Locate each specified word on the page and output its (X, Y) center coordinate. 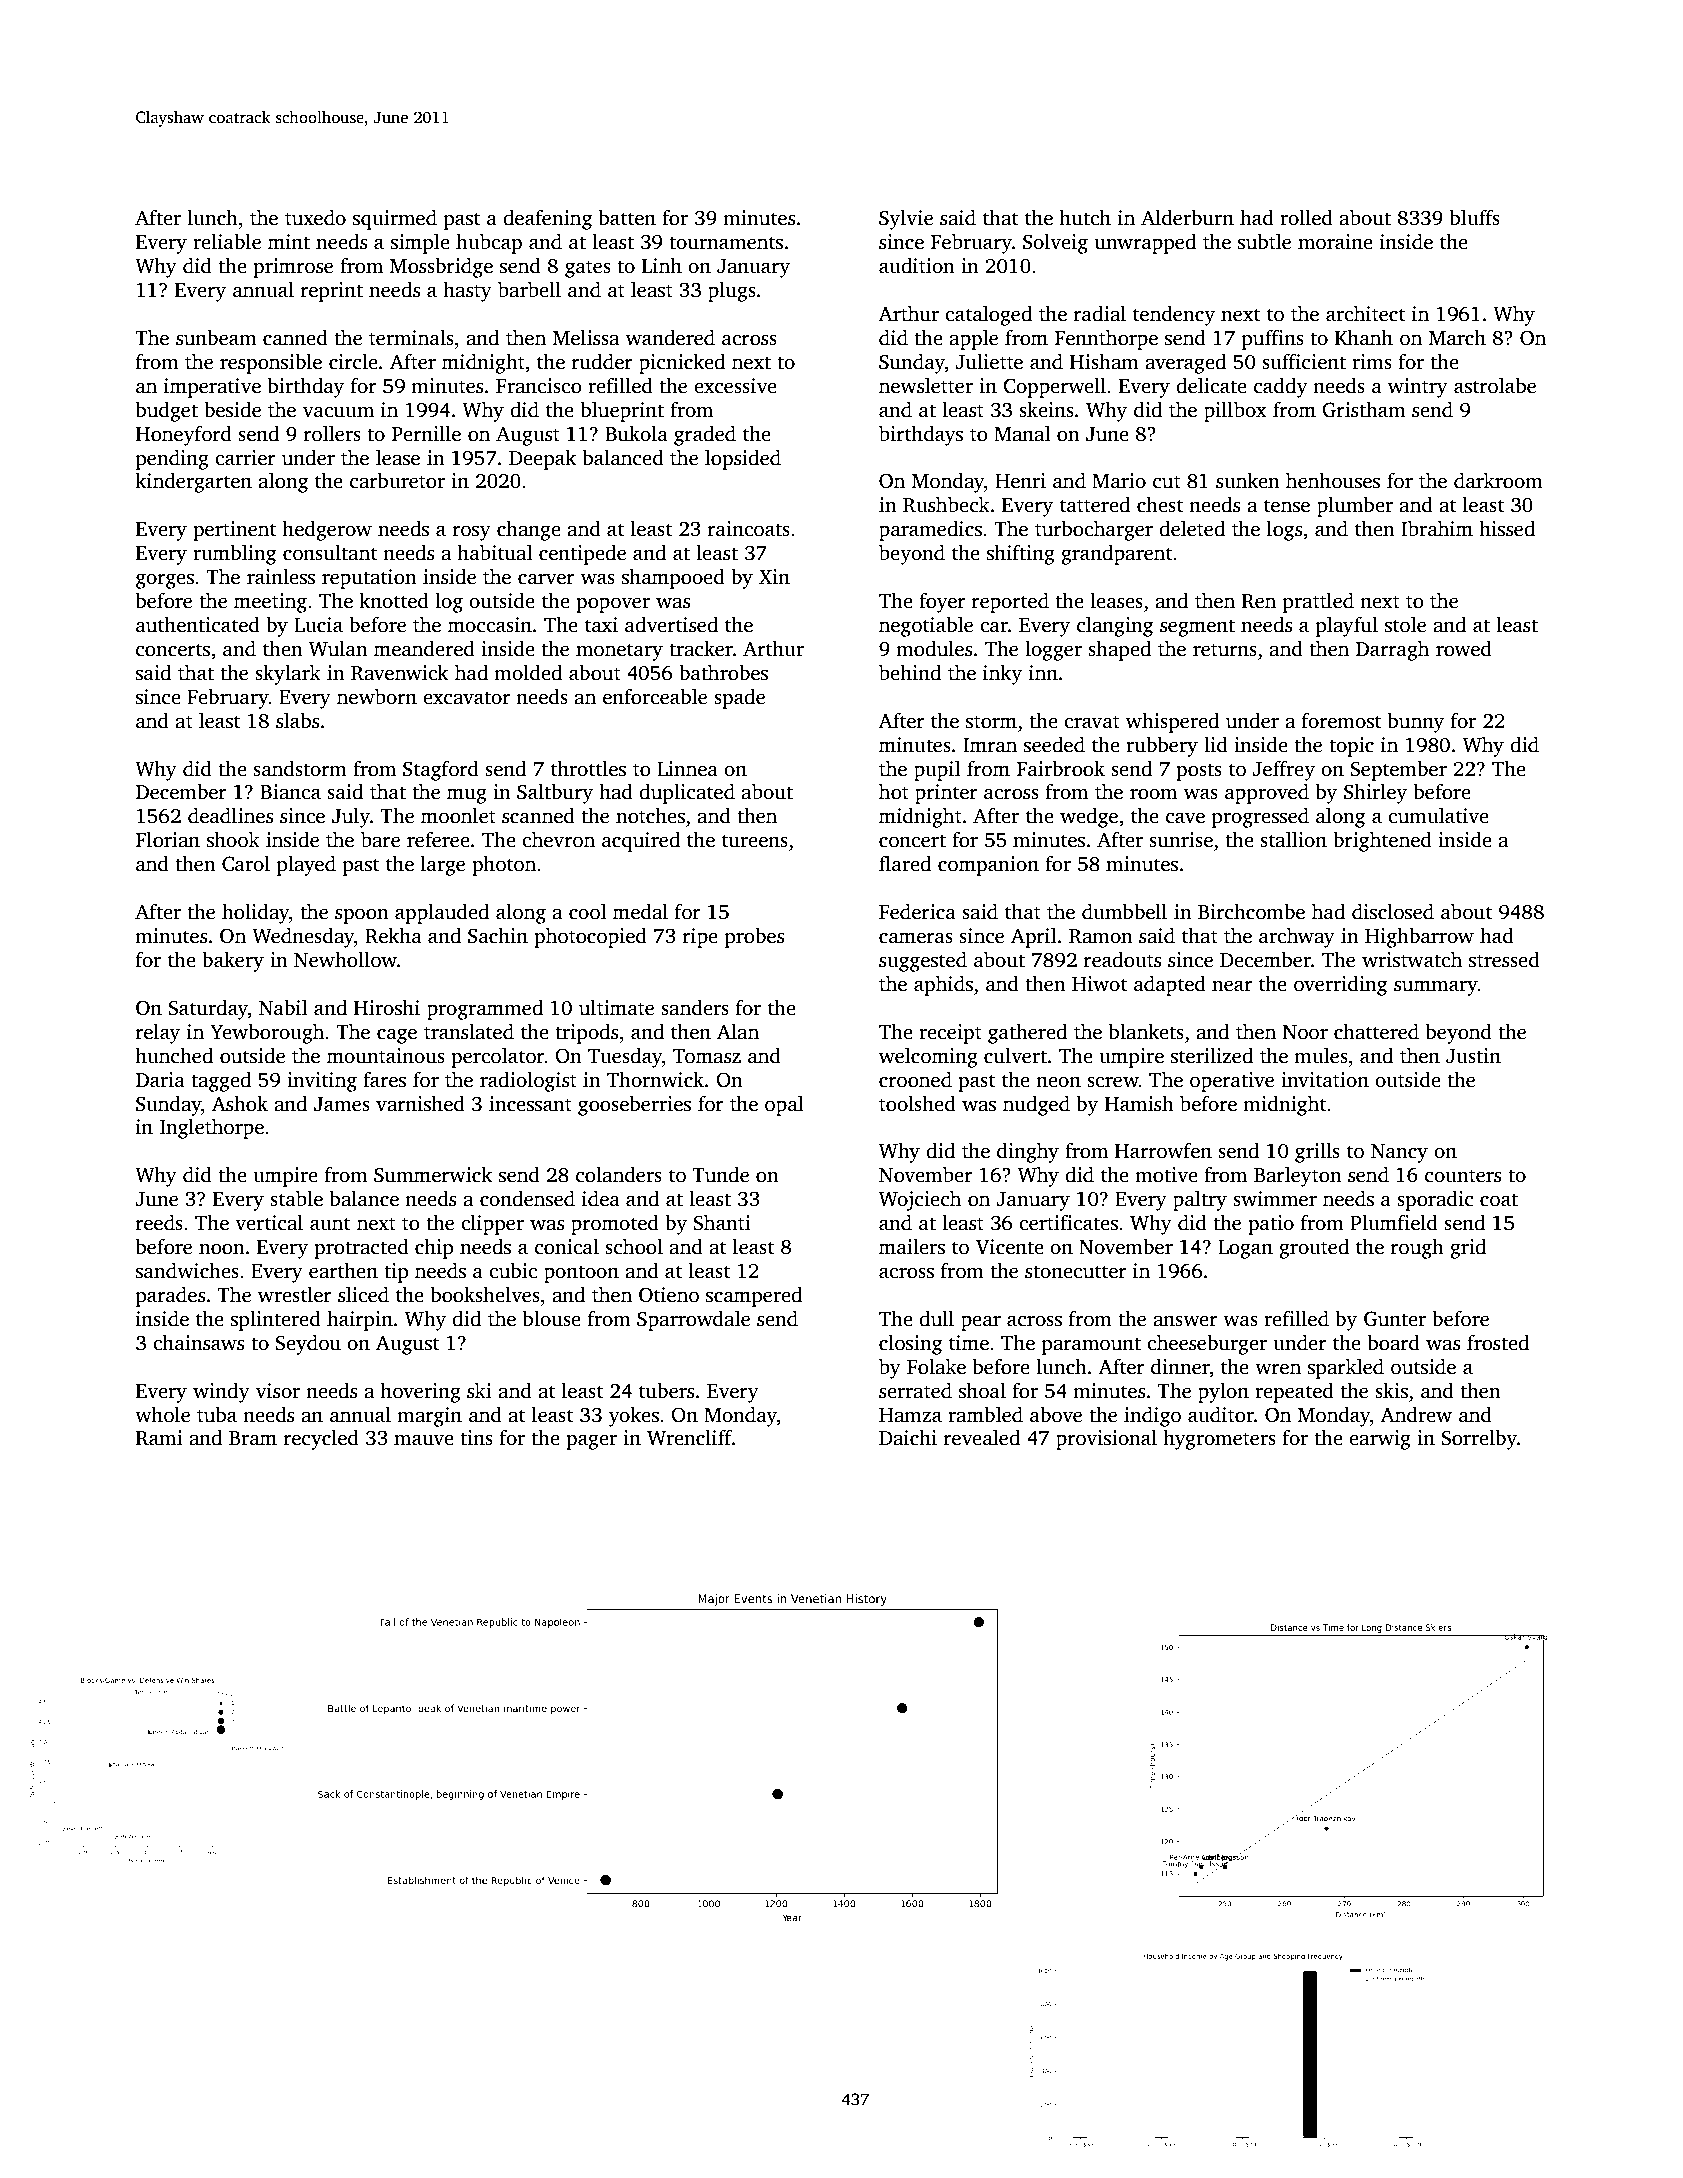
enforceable (655, 696)
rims (1372, 362)
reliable (227, 241)
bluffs (1474, 217)
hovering (420, 1392)
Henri (1020, 481)
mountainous (386, 1056)
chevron (558, 839)
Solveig (1055, 243)
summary (1436, 988)
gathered (1027, 1033)
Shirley (1375, 793)
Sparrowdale (693, 1320)
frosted (1498, 1342)
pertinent (234, 531)
